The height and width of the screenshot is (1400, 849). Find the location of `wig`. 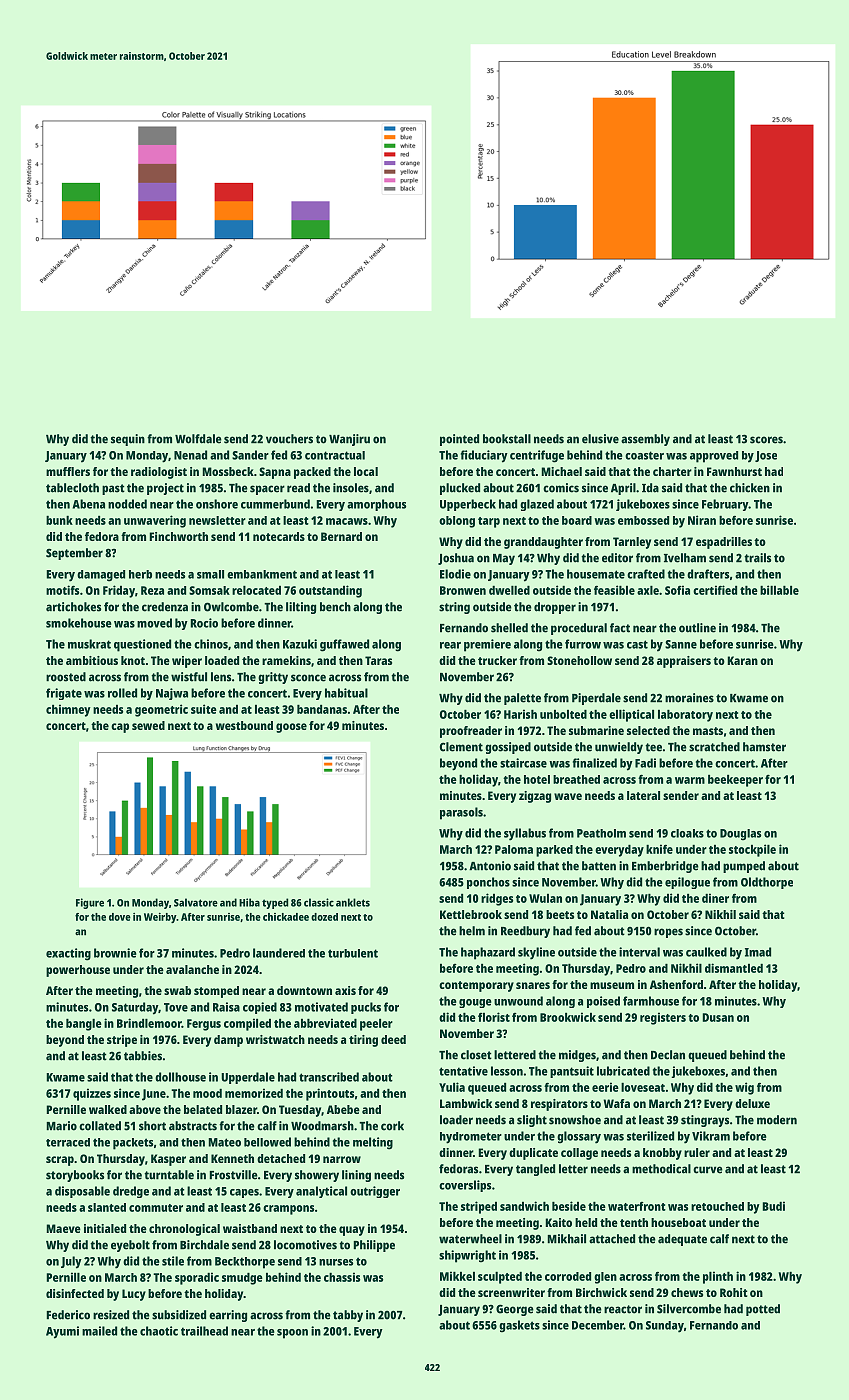

wig is located at coordinates (744, 1088).
